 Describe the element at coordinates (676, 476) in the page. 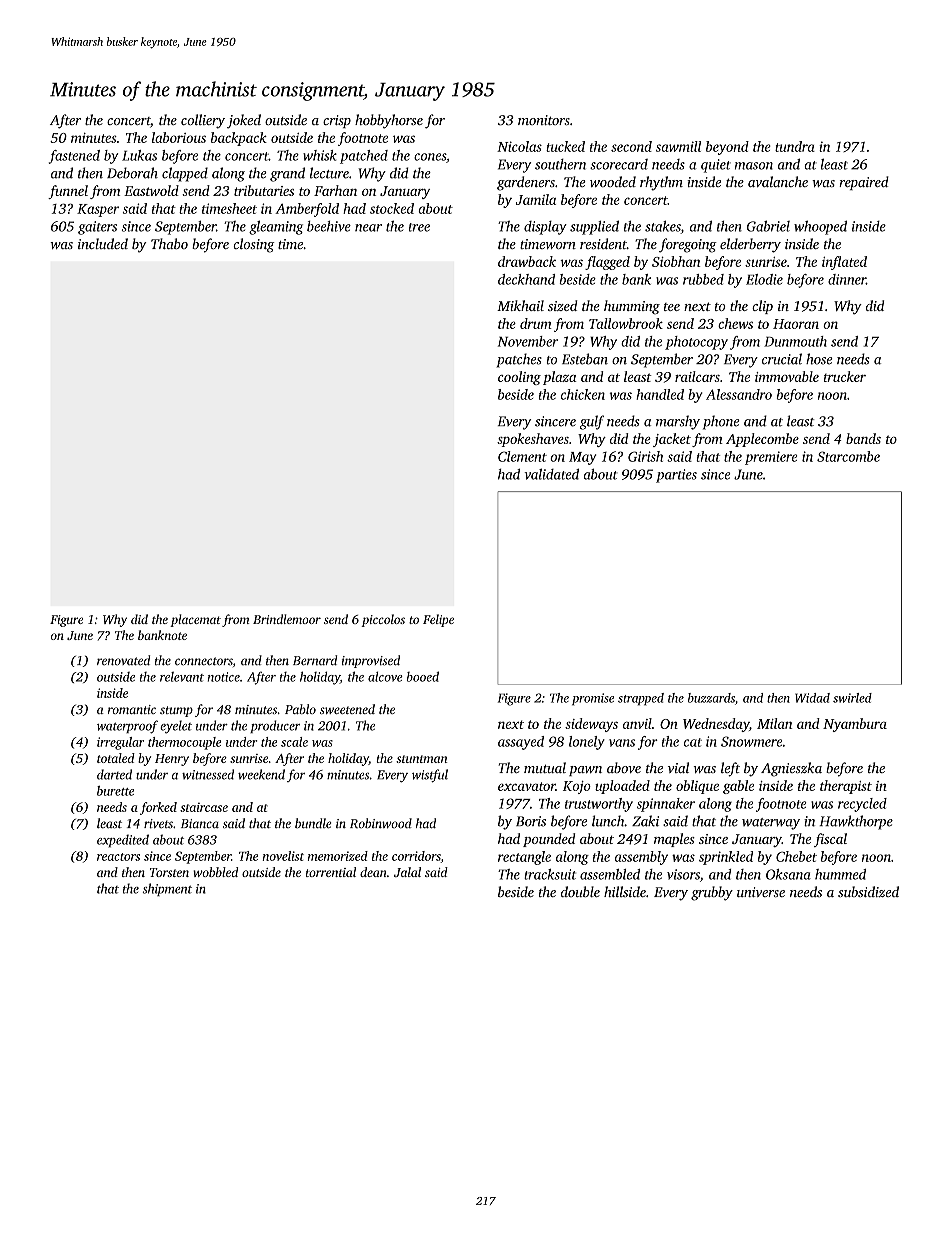

I see `parties` at that location.
